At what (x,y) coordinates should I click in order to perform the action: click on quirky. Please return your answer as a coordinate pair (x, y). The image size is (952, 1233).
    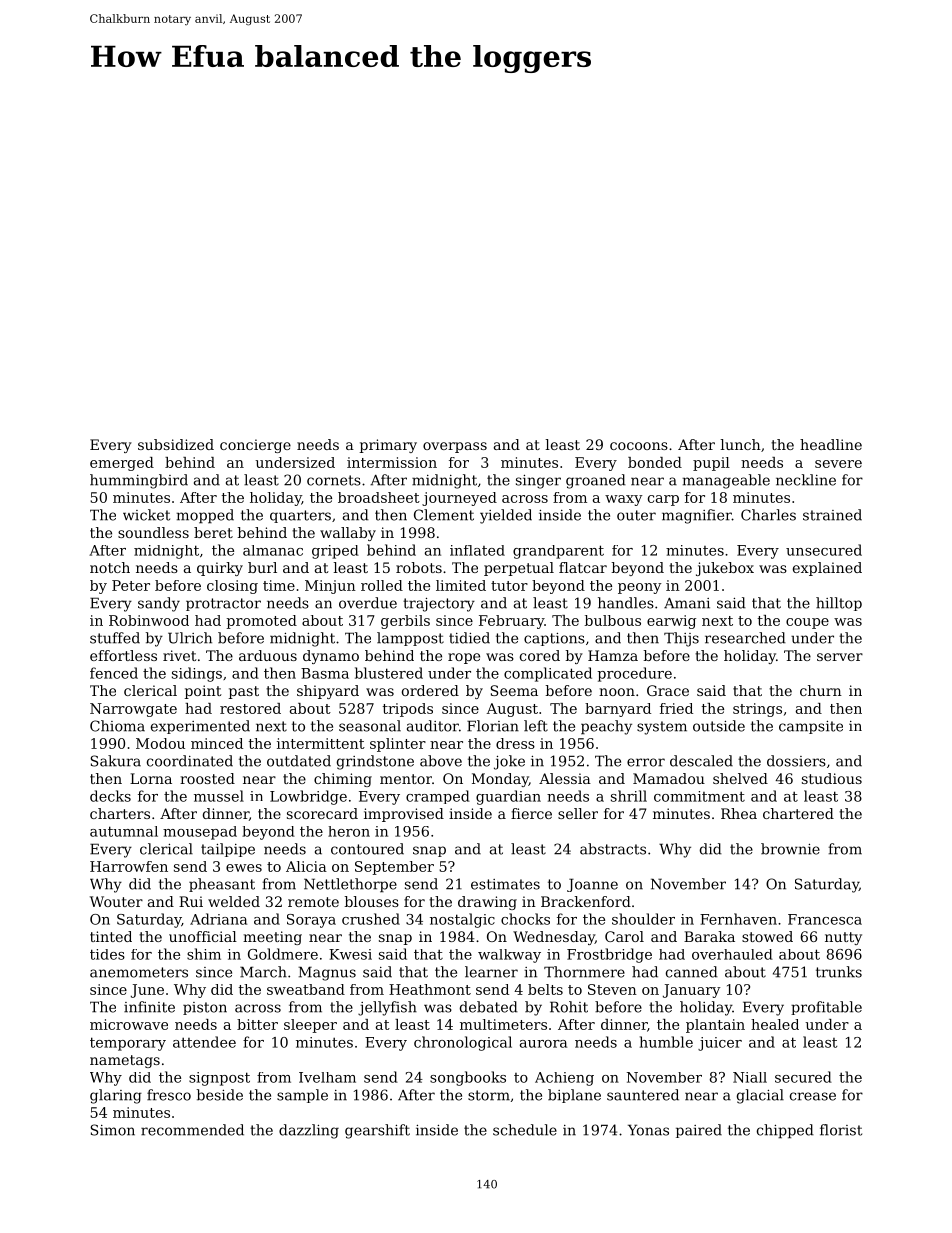
    Looking at the image, I should click on (220, 569).
